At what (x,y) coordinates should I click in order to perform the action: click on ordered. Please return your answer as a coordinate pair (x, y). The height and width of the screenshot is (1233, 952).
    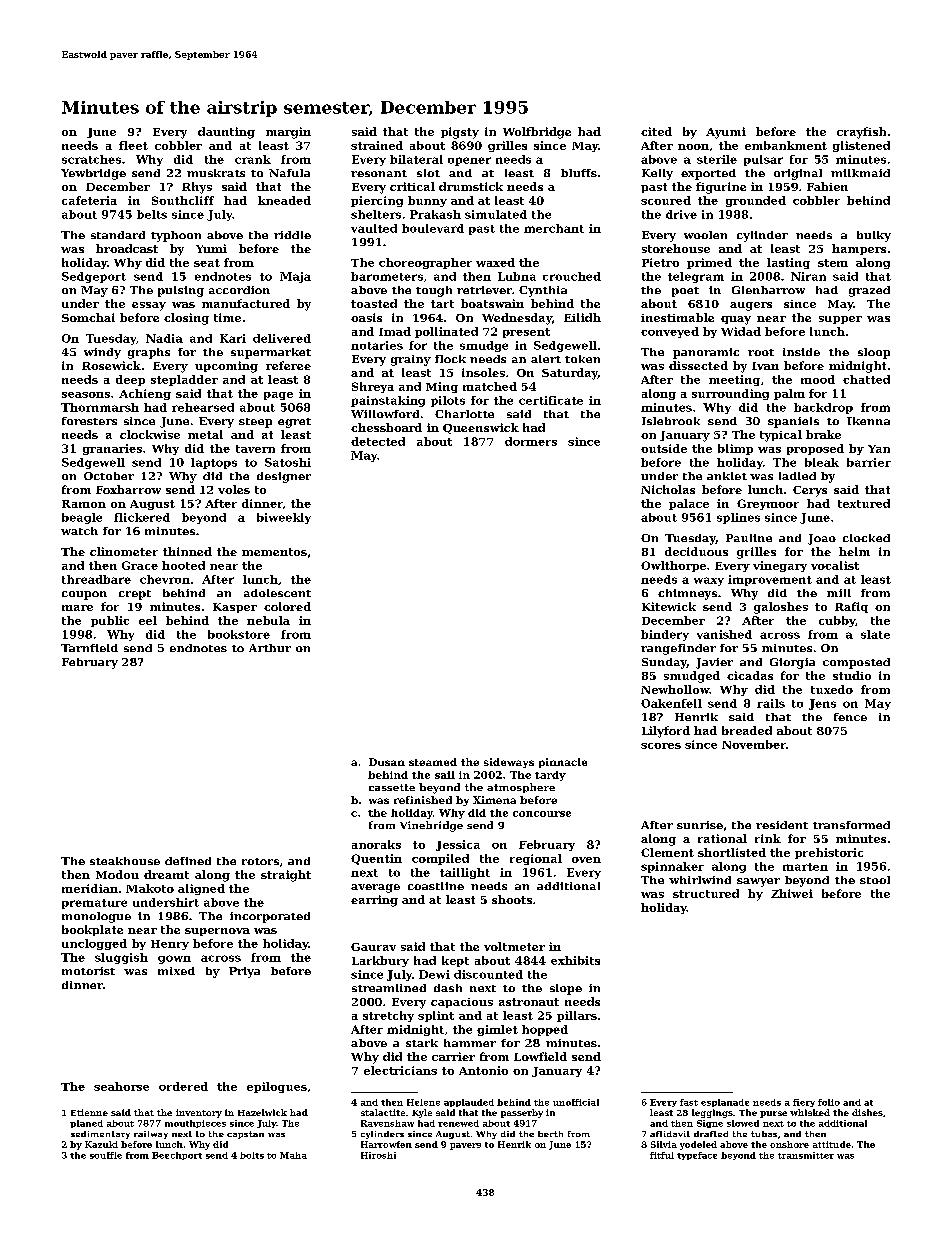
    Looking at the image, I should click on (183, 1086).
